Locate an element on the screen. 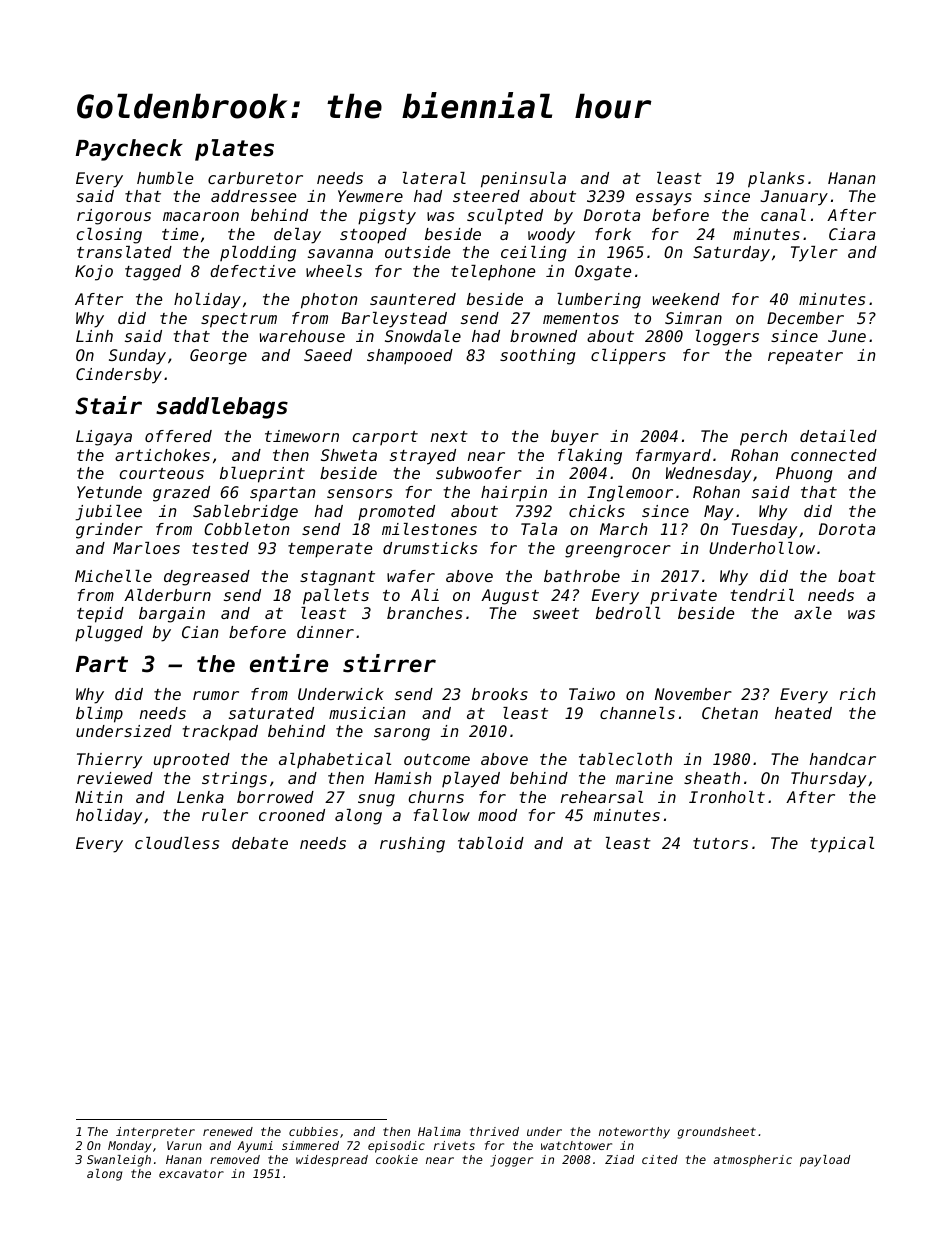  repeater is located at coordinates (805, 357).
